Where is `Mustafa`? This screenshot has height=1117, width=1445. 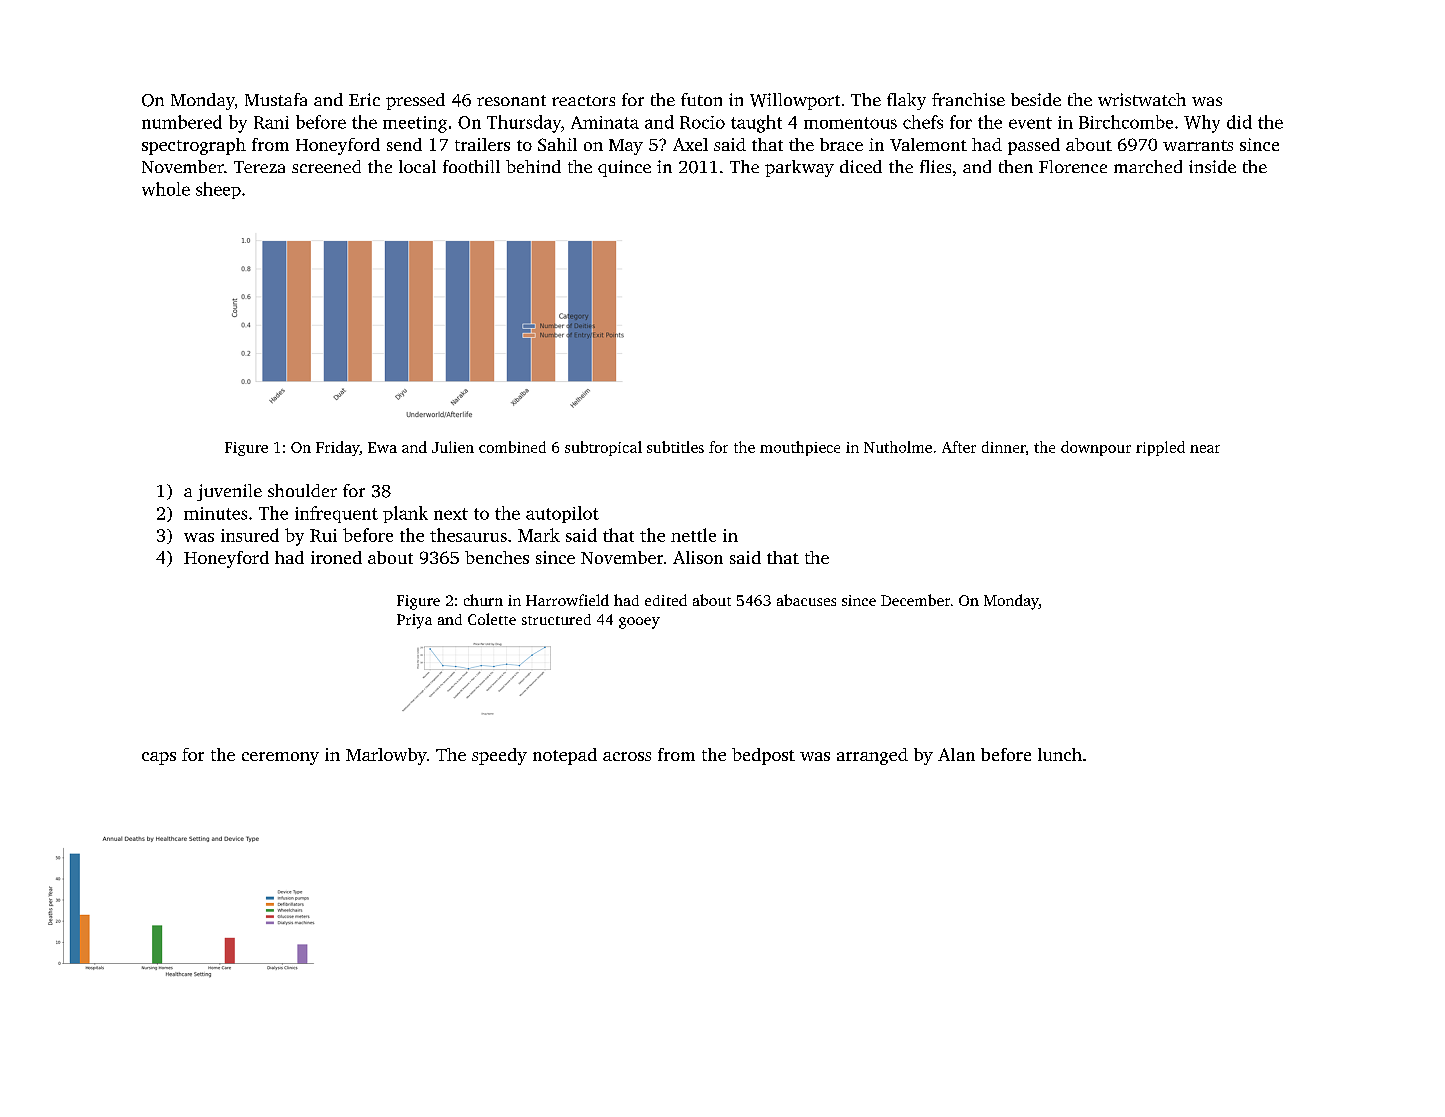
Mustafa is located at coordinates (276, 99).
